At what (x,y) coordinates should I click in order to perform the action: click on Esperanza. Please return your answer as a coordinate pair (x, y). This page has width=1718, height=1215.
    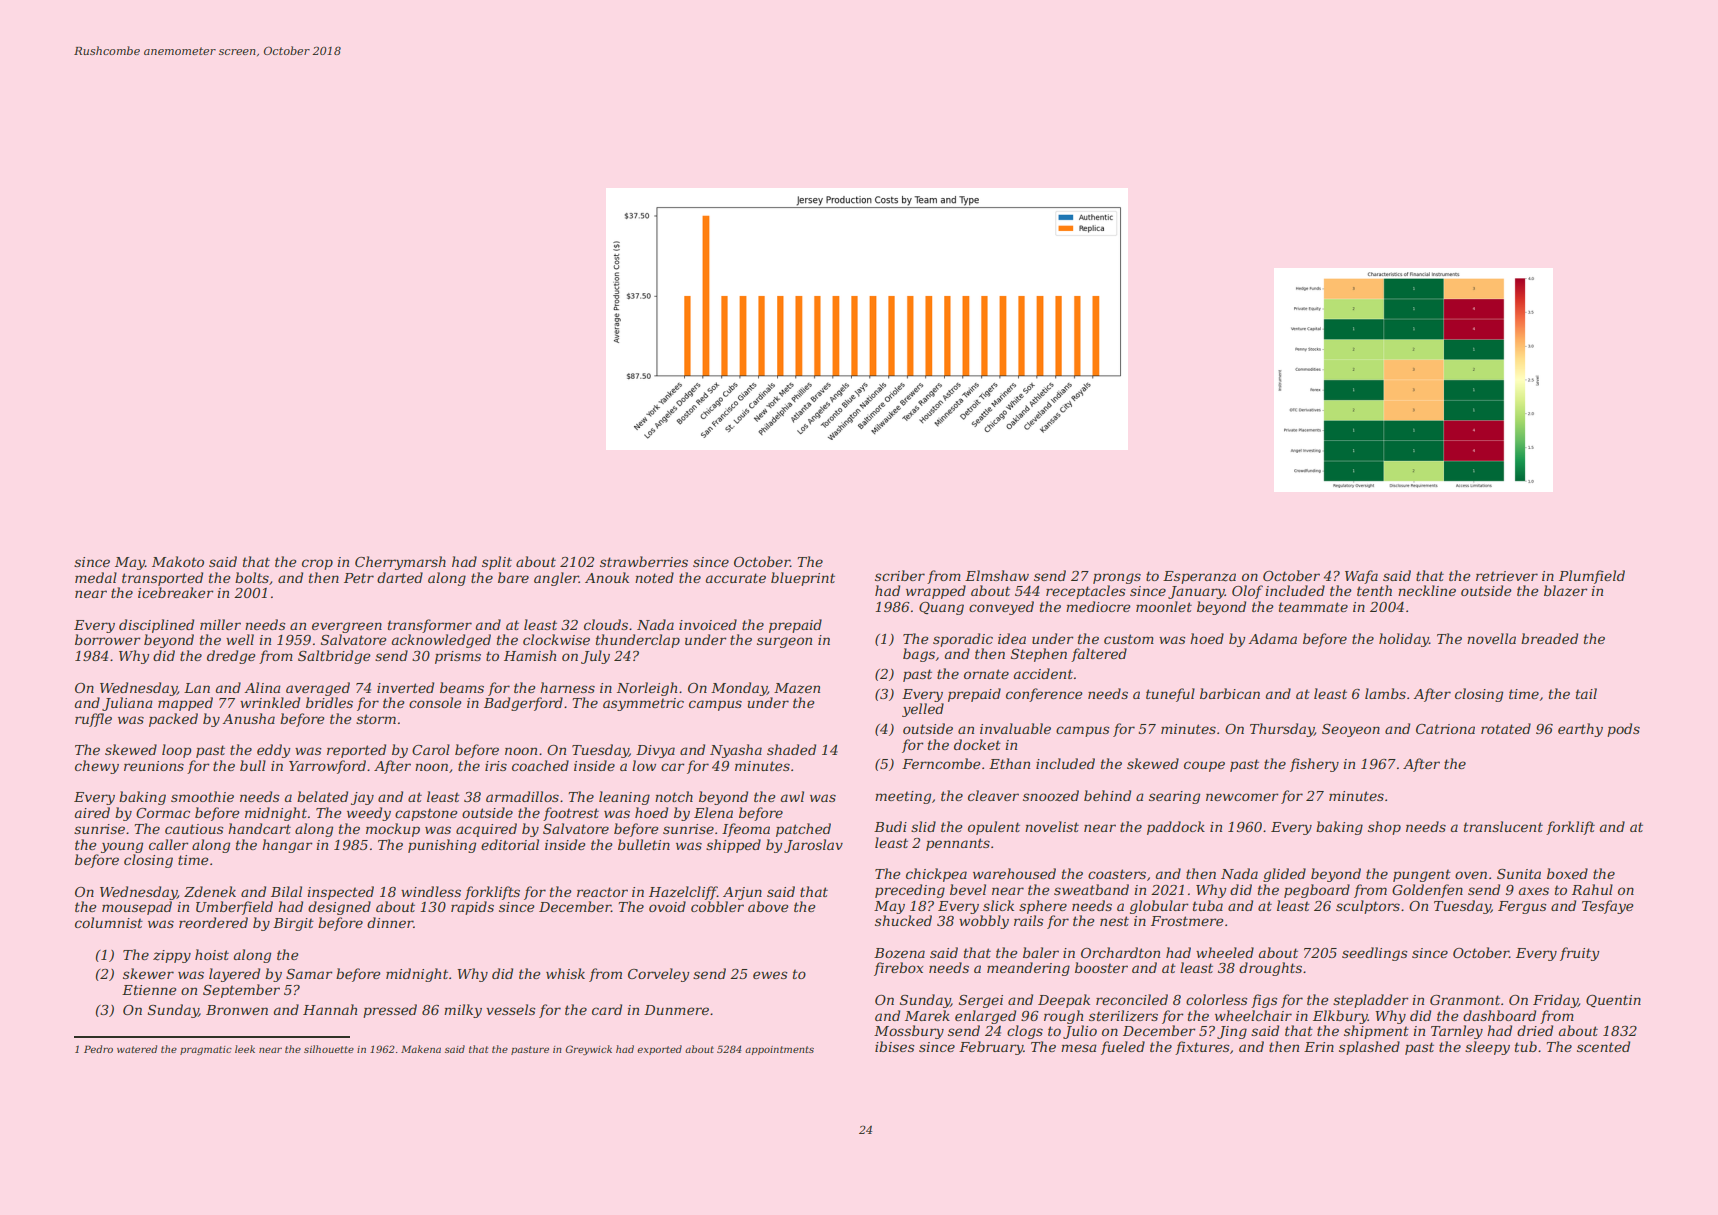
    Looking at the image, I should click on (1199, 577).
